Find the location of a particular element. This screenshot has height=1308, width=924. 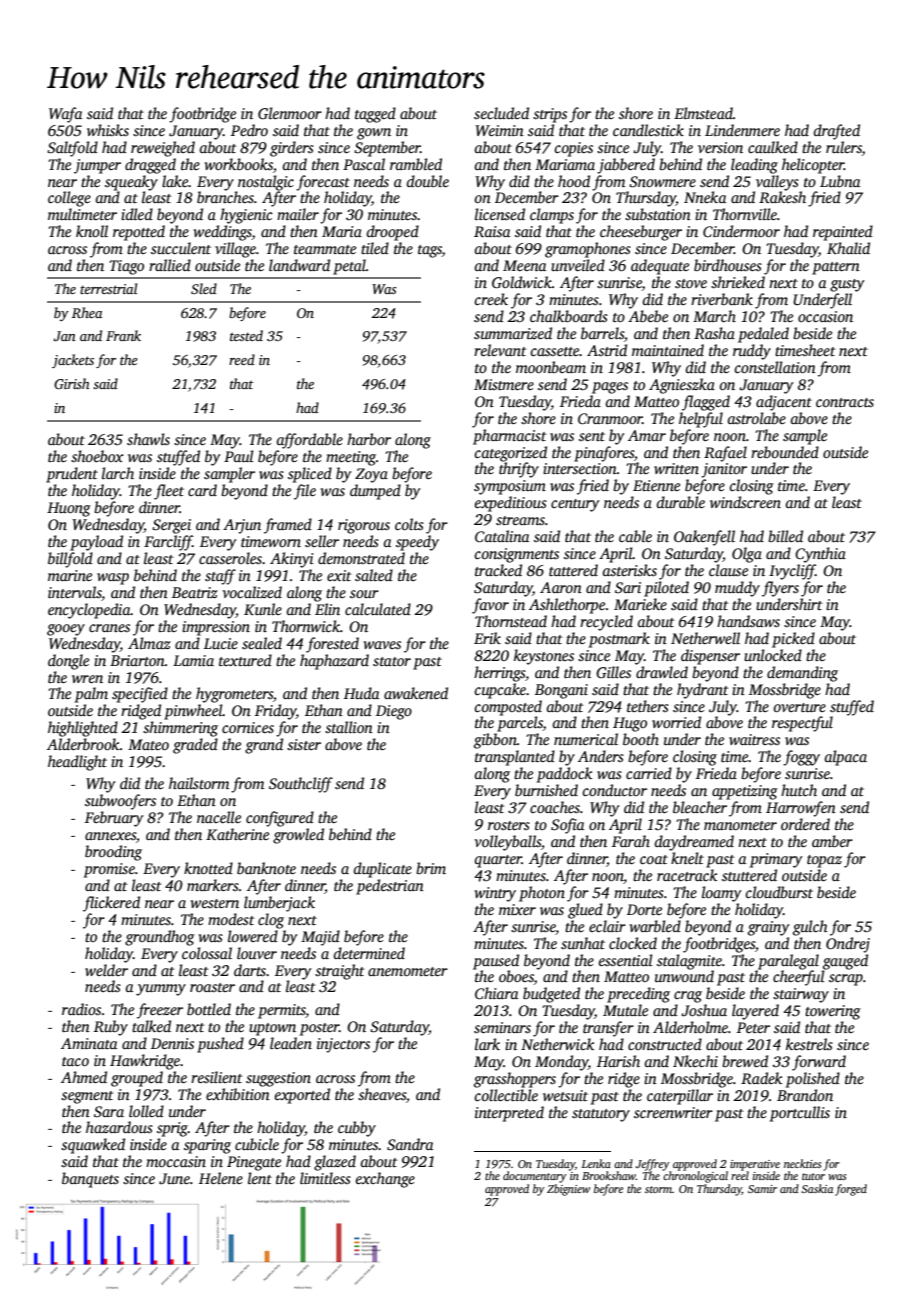

Oakenfell is located at coordinates (704, 538).
